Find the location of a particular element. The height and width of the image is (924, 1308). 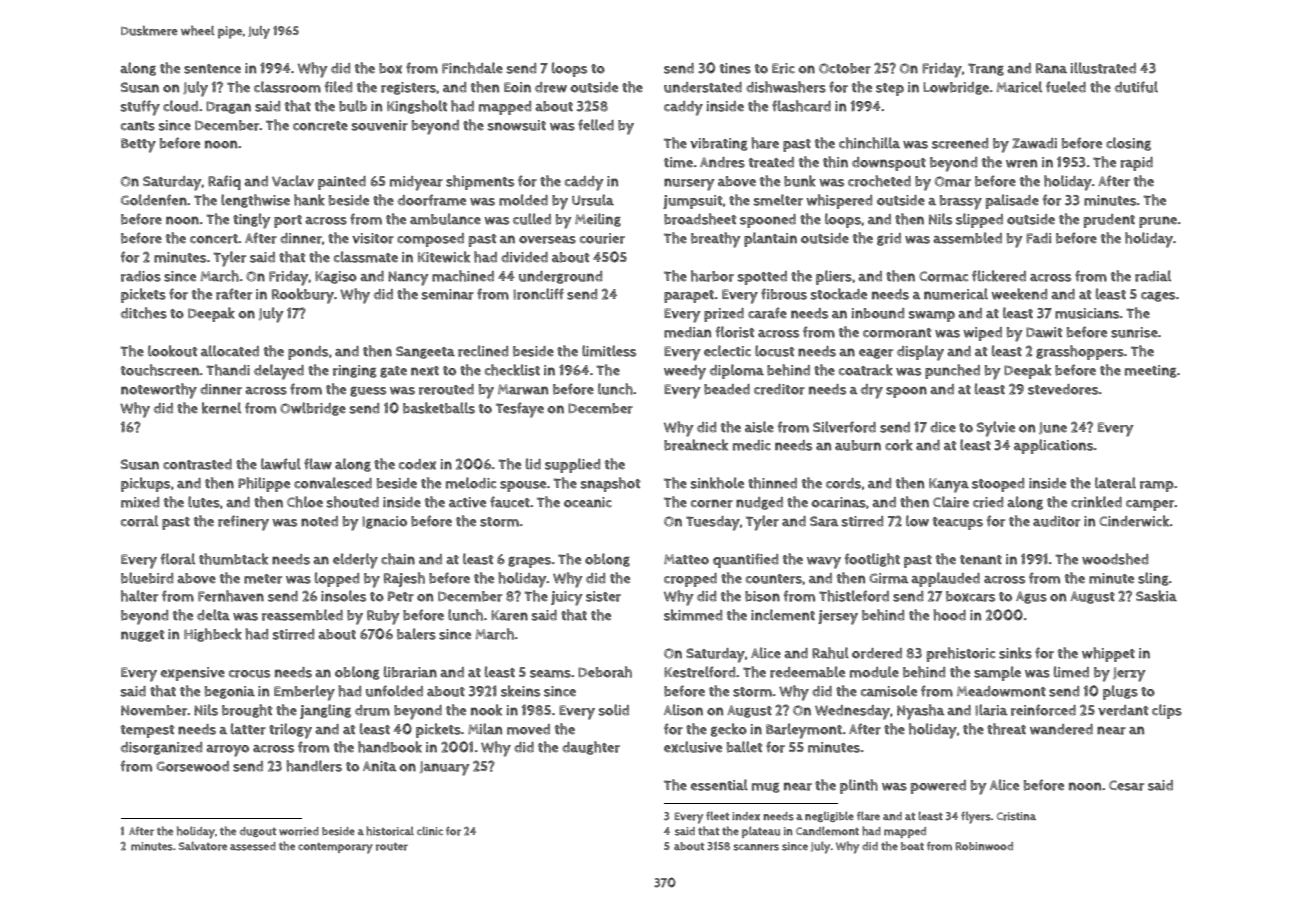

contemporary is located at coordinates (335, 848).
